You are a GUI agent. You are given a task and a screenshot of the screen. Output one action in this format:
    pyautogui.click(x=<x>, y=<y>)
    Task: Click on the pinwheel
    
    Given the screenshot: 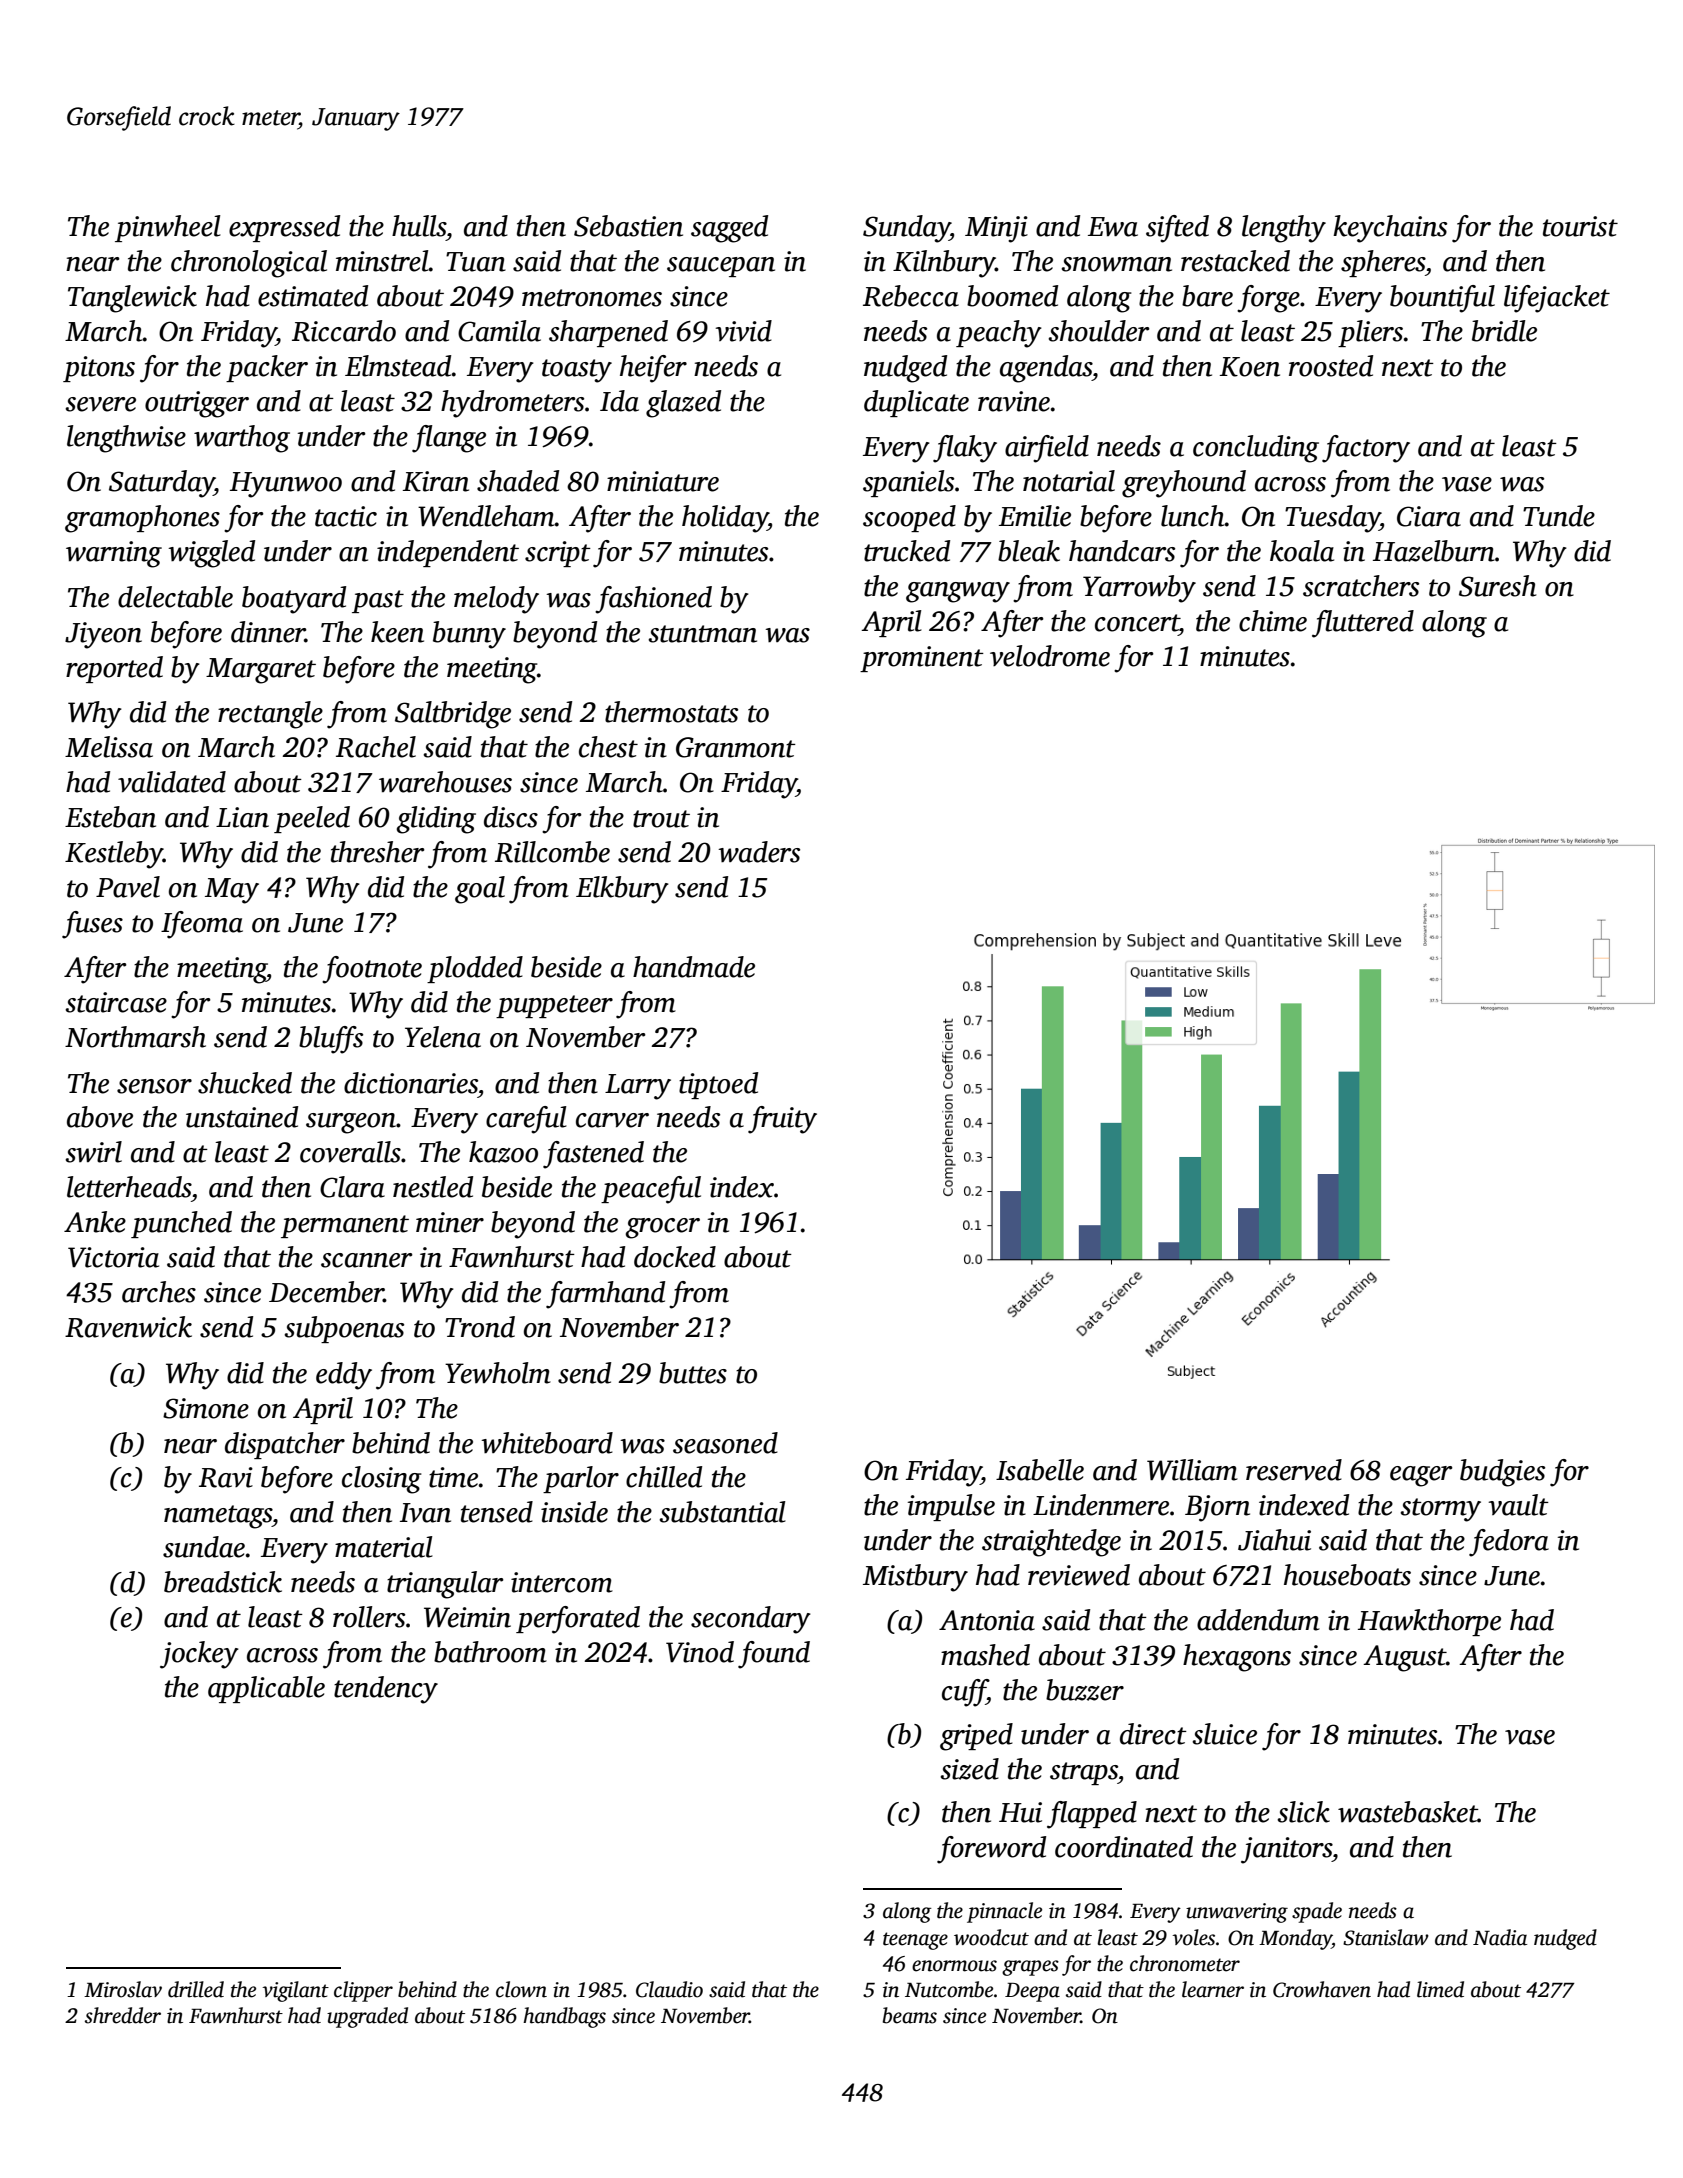 What is the action you would take?
    pyautogui.click(x=168, y=228)
